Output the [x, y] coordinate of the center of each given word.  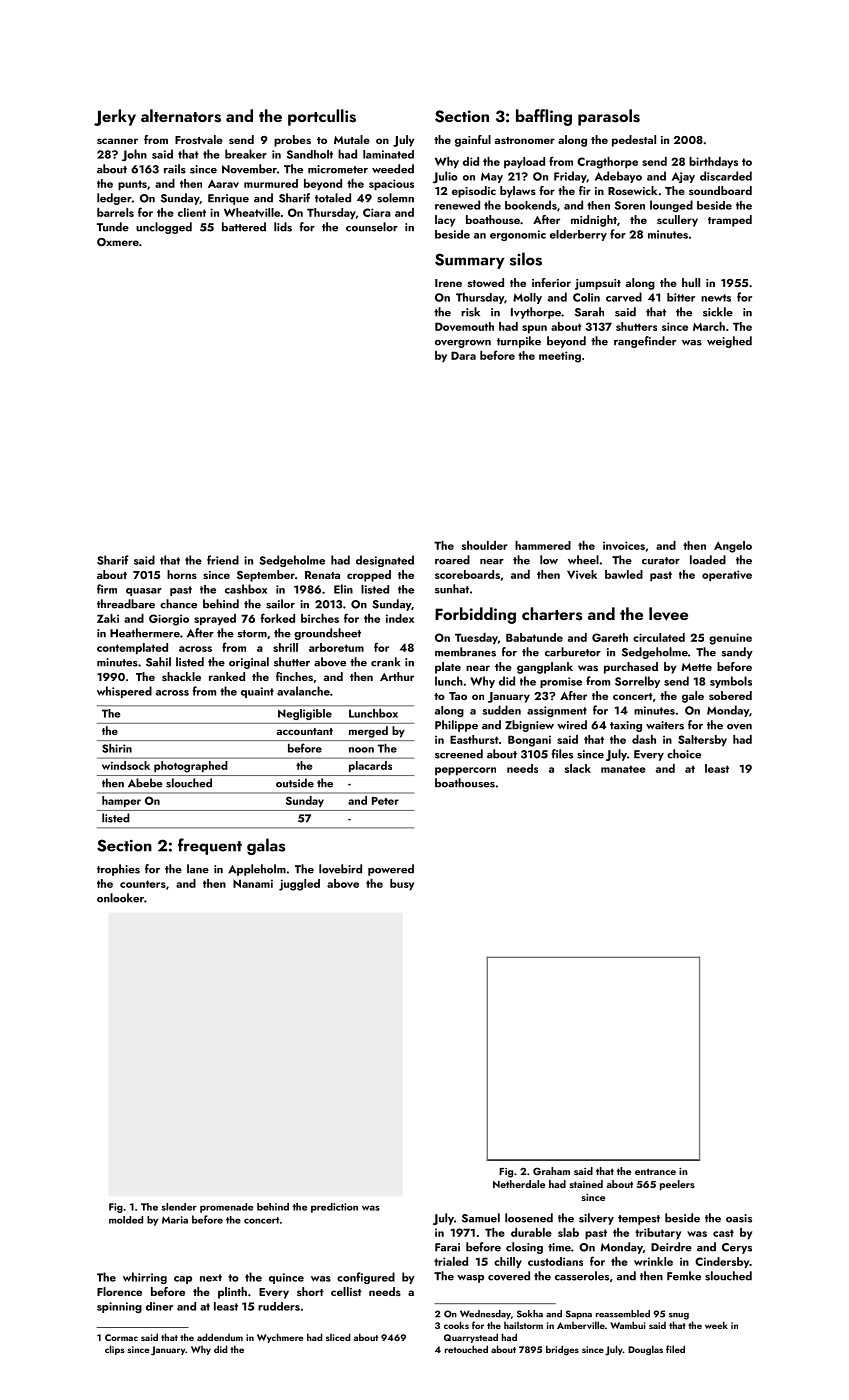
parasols [609, 117]
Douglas [645, 1350]
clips [114, 1350]
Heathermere [145, 633]
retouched [466, 1349]
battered [244, 227]
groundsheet [327, 634]
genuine [730, 639]
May [492, 177]
